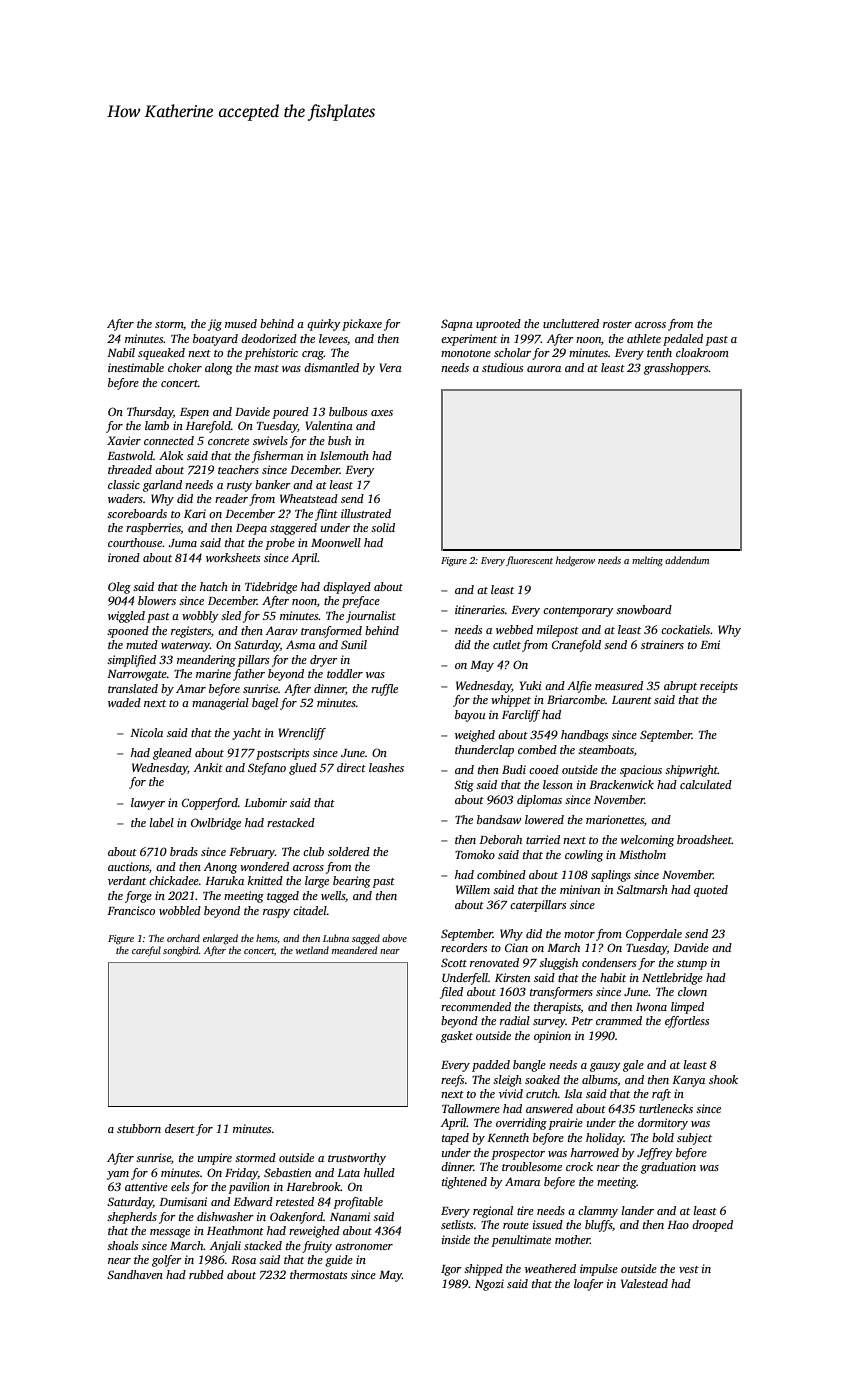  What do you see at coordinates (475, 854) in the document?
I see `Tomoko` at bounding box center [475, 854].
